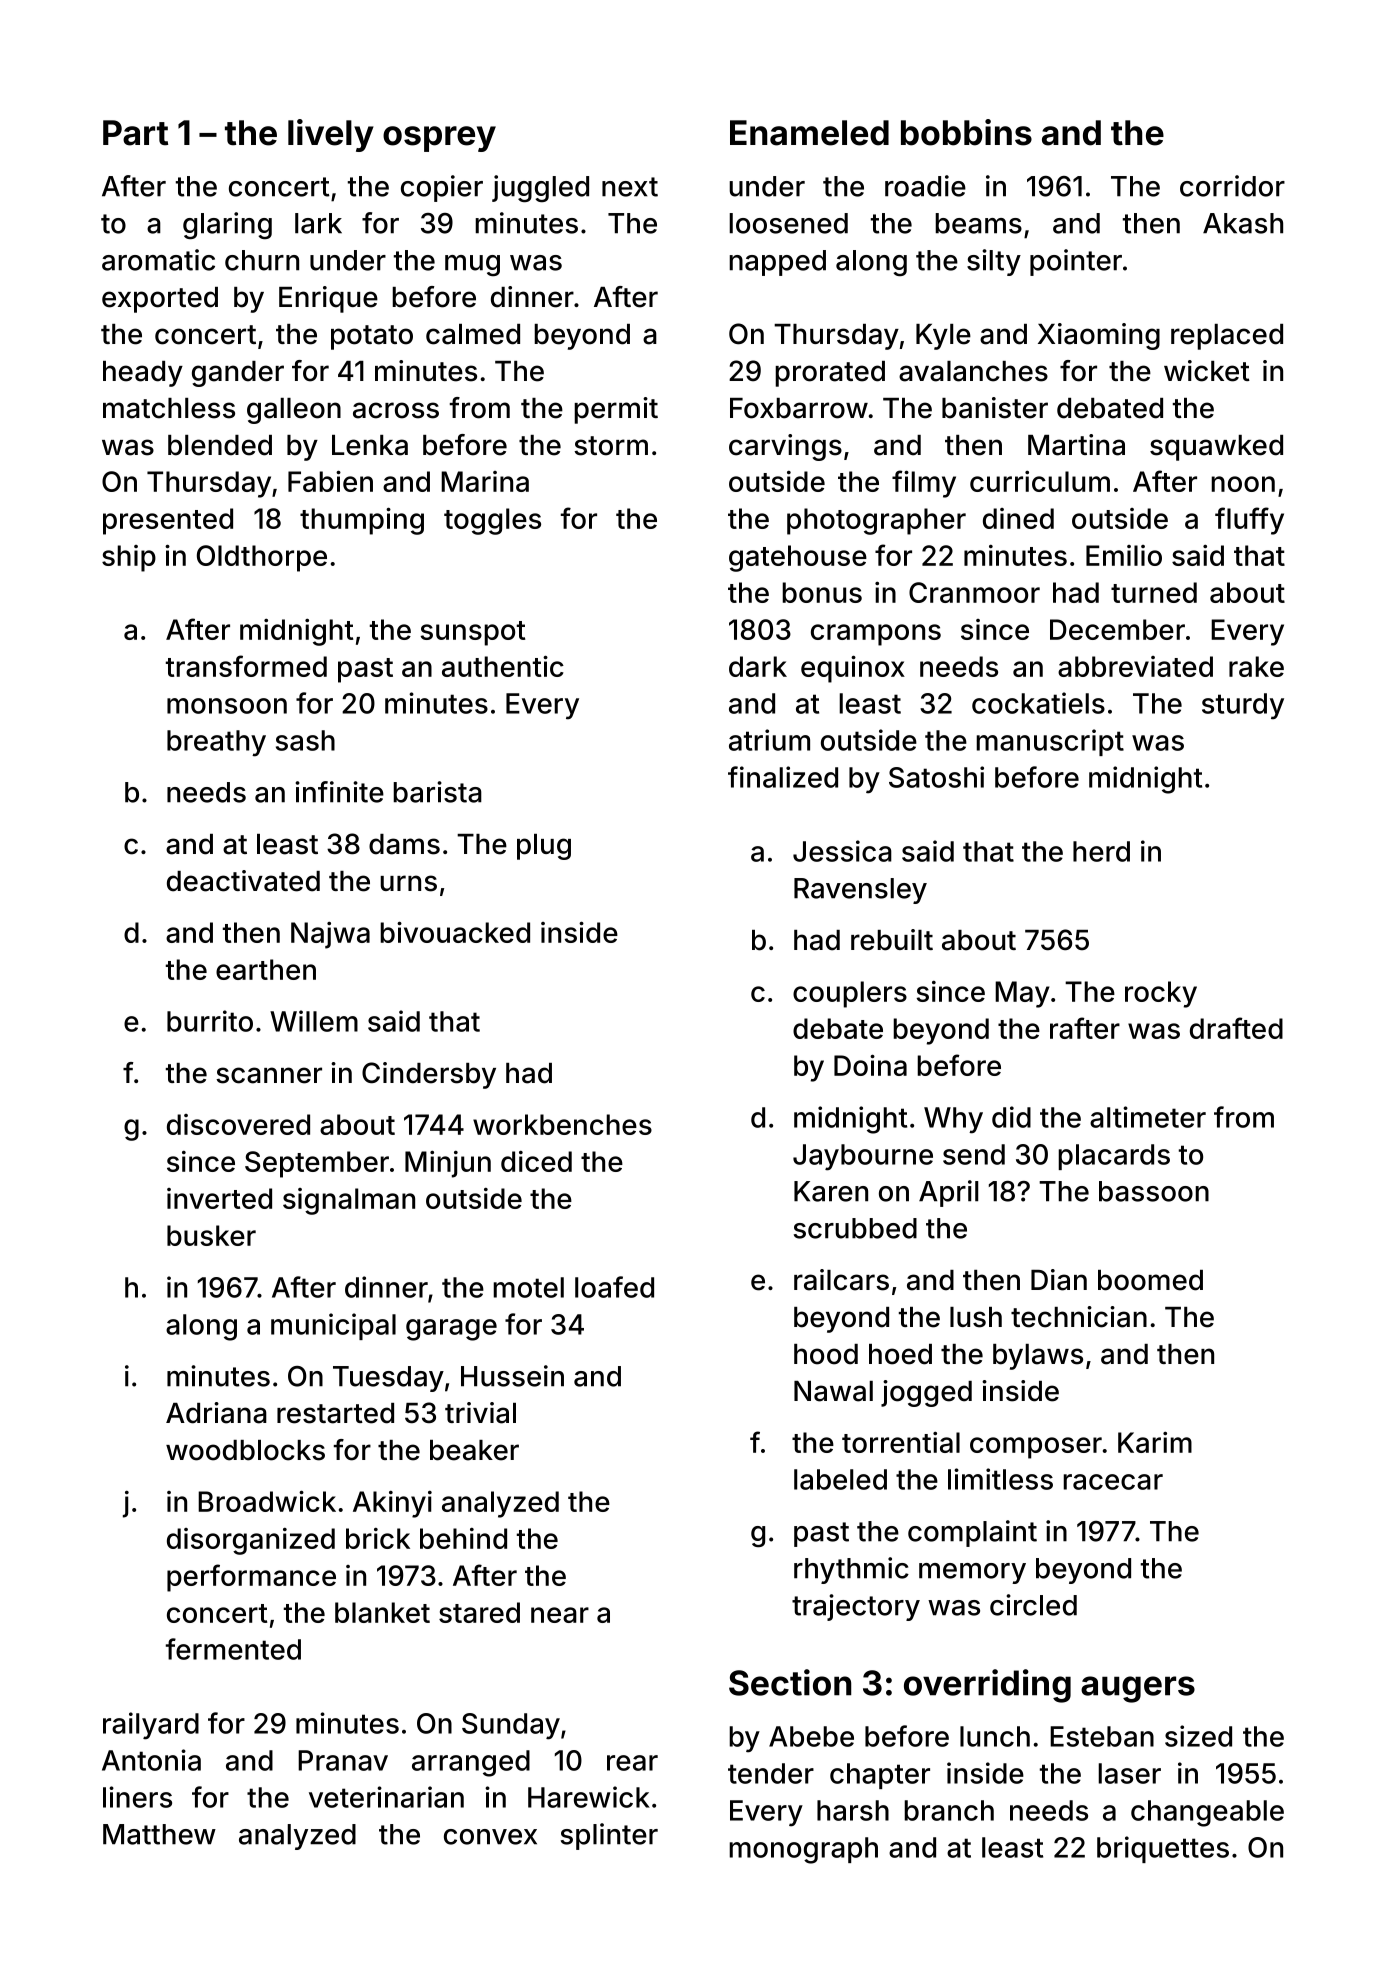 The width and height of the page is (1386, 1969). I want to click on disorganized, so click(251, 1541).
